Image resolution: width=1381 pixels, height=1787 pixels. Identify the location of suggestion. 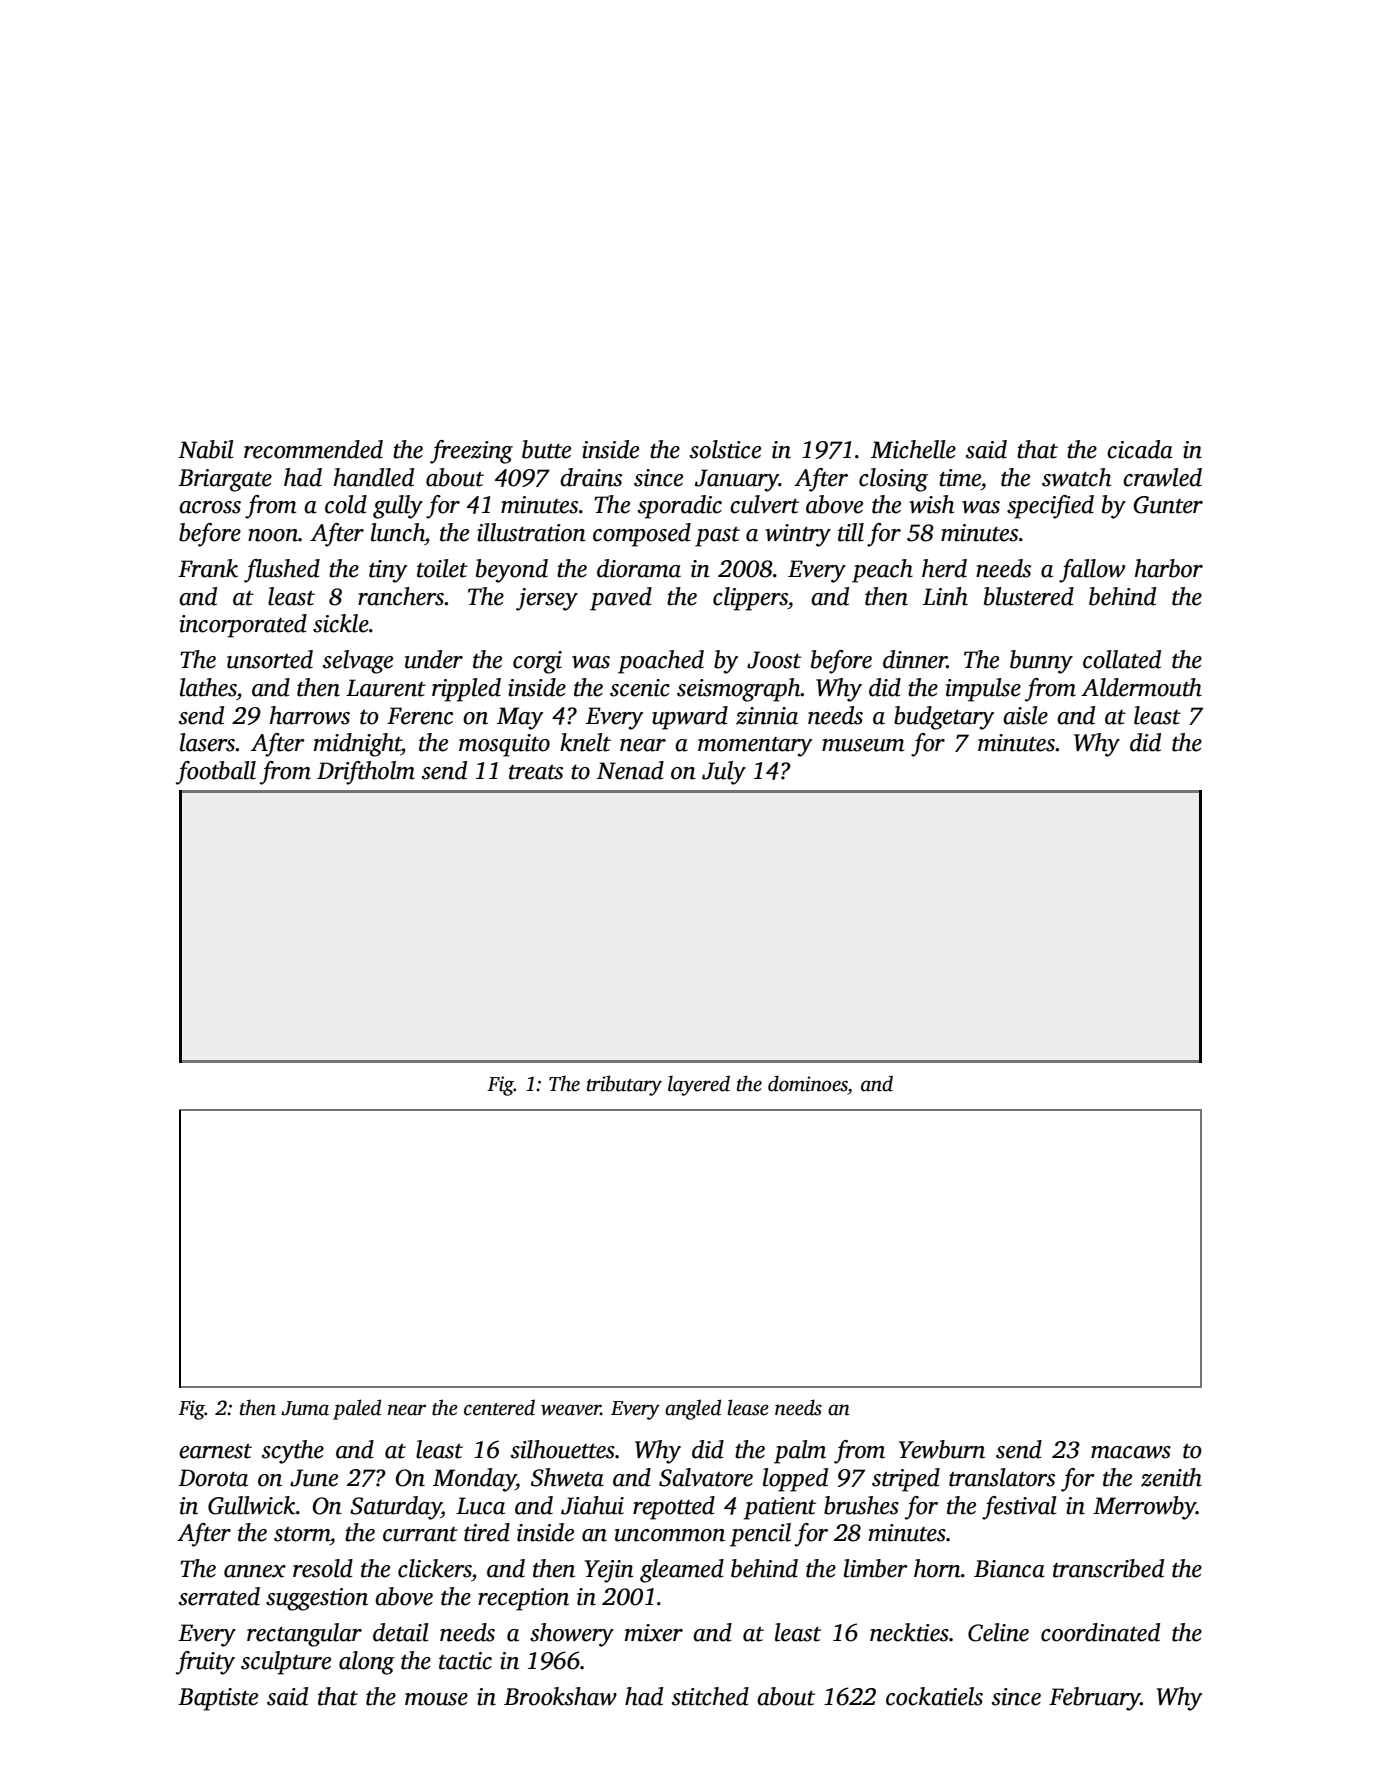
(317, 1599).
